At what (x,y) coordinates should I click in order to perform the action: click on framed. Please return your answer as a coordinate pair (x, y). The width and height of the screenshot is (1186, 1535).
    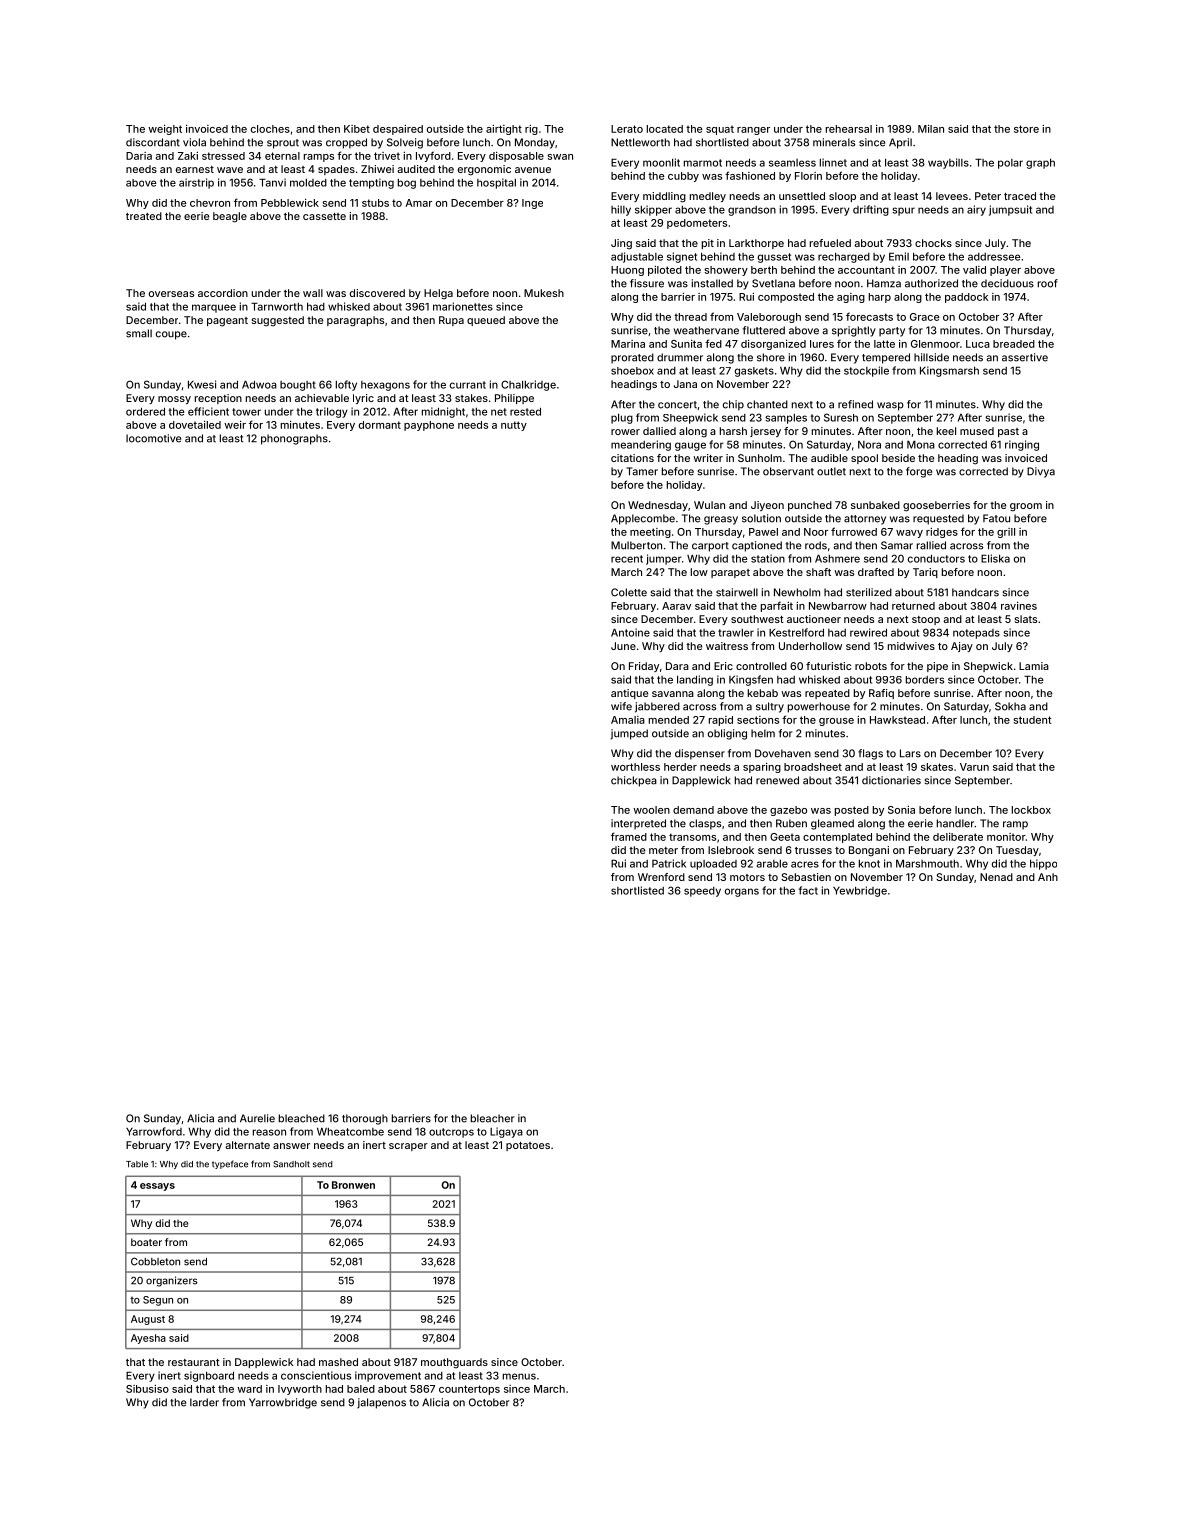
    Looking at the image, I should click on (629, 836).
